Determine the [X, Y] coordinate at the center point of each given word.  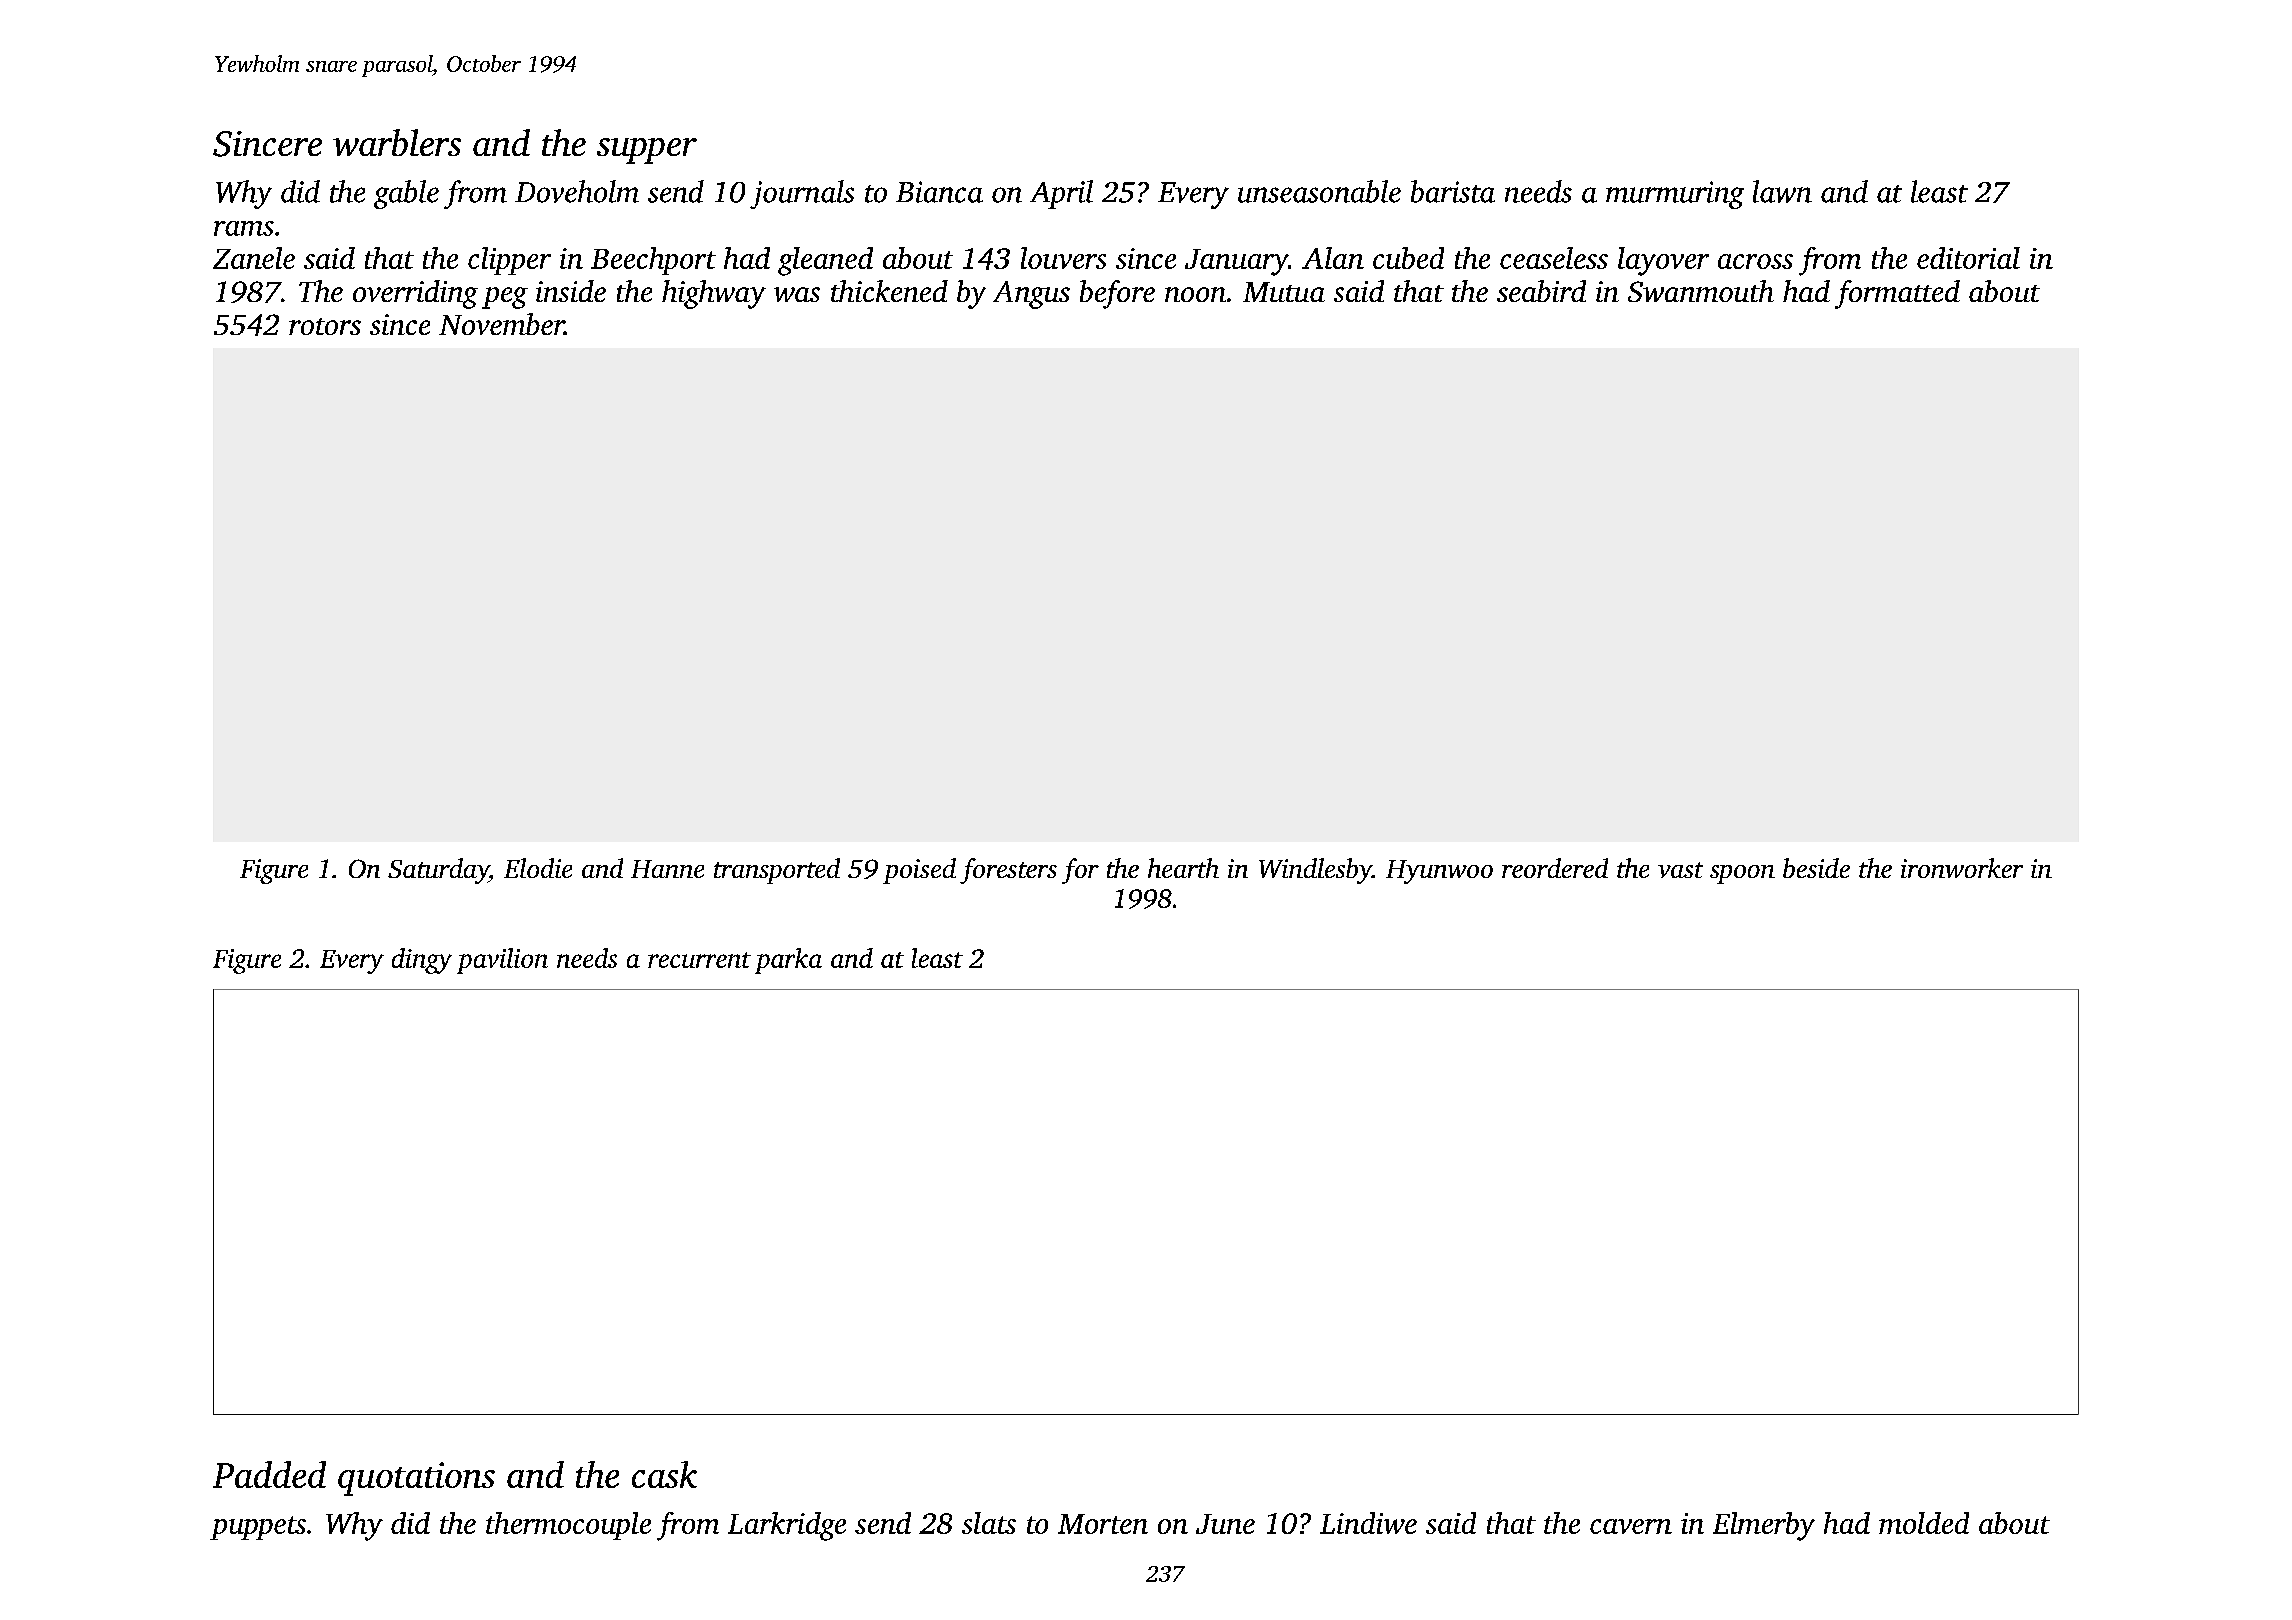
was [797, 294]
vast [1680, 870]
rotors [325, 326]
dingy [422, 961]
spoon [1742, 874]
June [1225, 1524]
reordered [1555, 868]
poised [919, 871]
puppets [258, 1528]
